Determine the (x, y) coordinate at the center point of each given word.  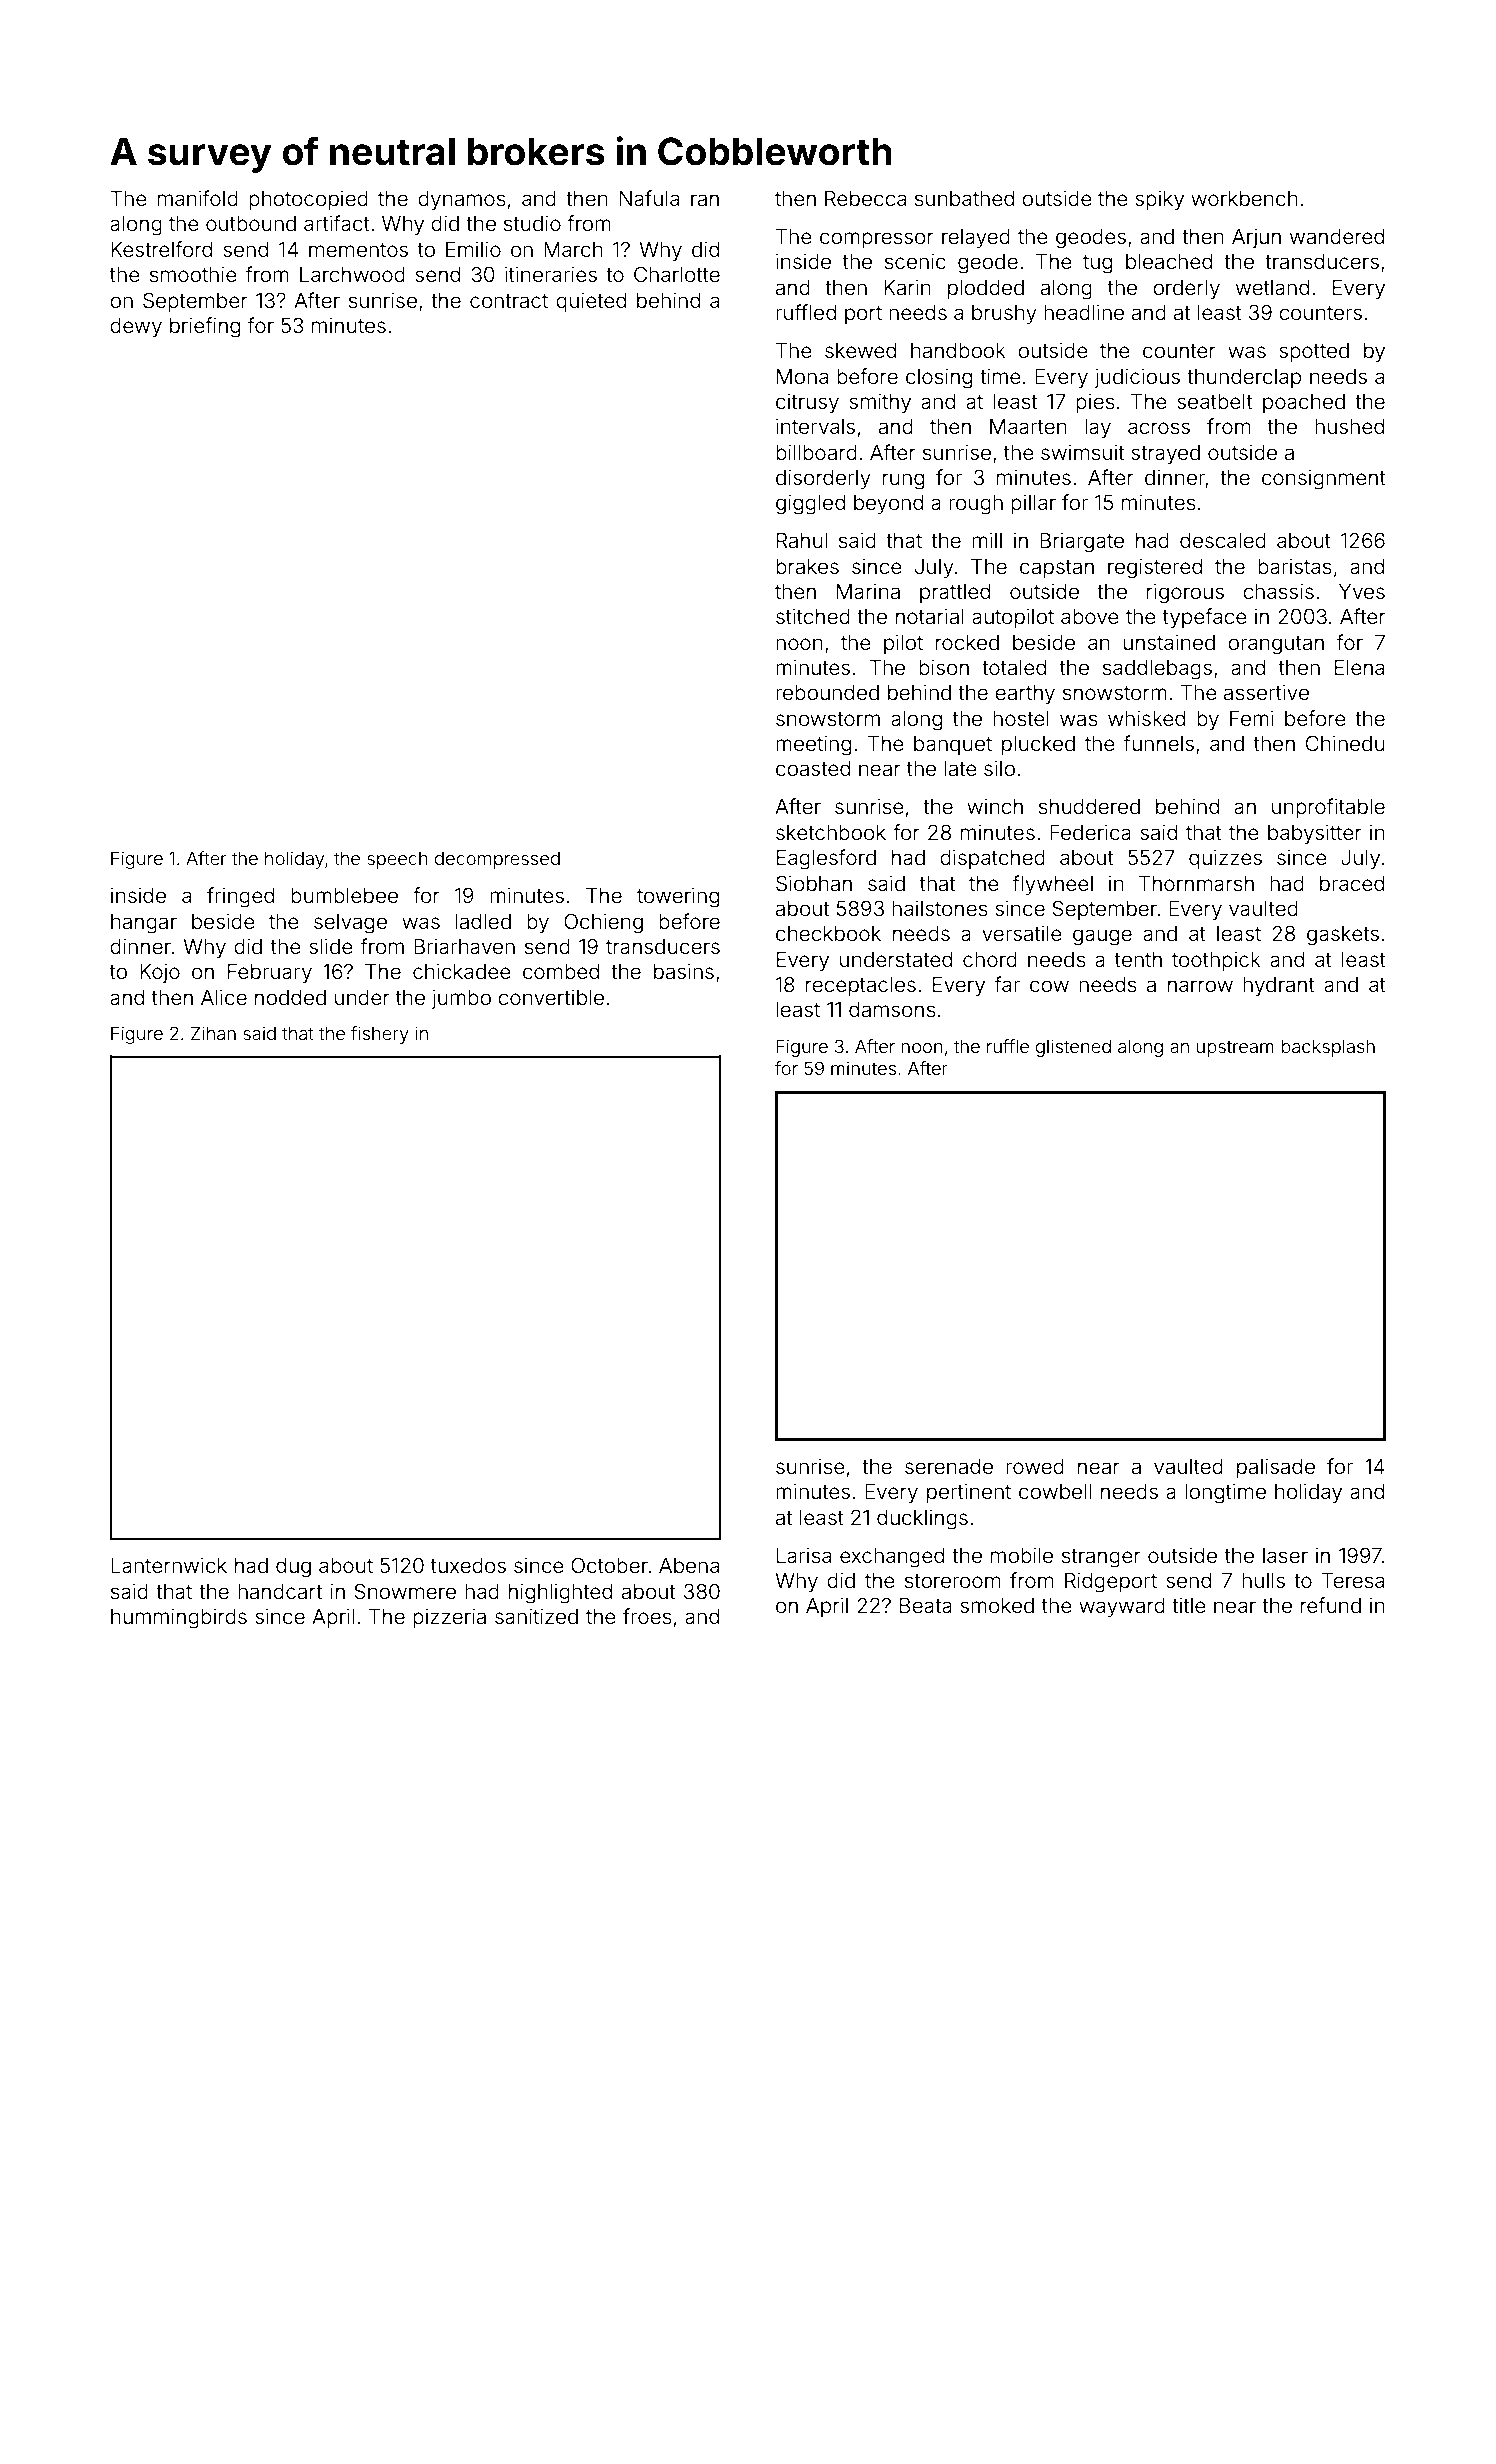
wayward (1122, 1608)
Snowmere (405, 1591)
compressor (877, 240)
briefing (205, 327)
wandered (1337, 237)
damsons (892, 1009)
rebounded (827, 692)
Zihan (213, 1033)
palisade (1276, 1468)
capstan (1057, 569)
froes (647, 1616)
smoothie (193, 274)
